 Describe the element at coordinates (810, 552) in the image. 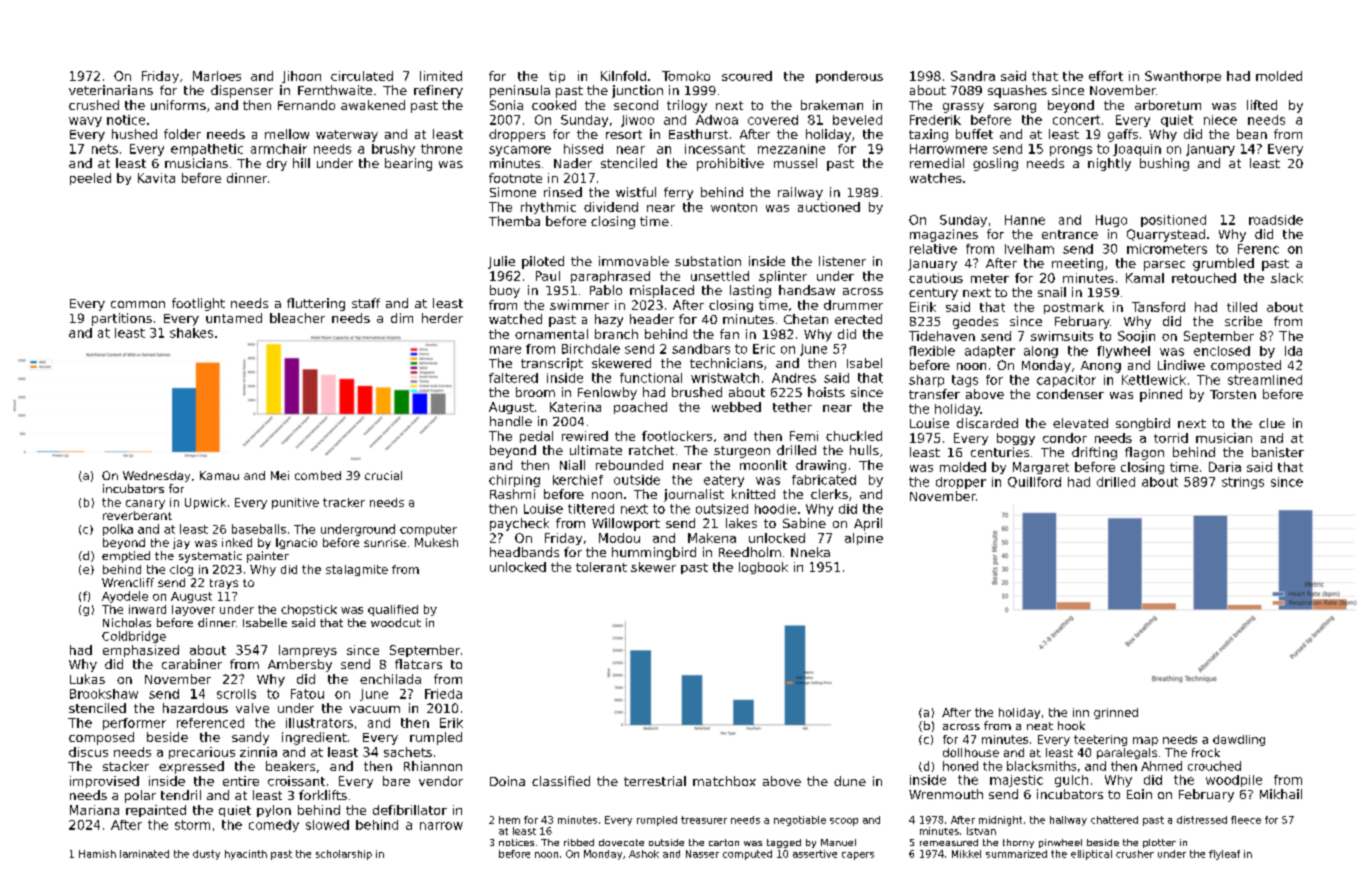

I see `Nneka` at that location.
